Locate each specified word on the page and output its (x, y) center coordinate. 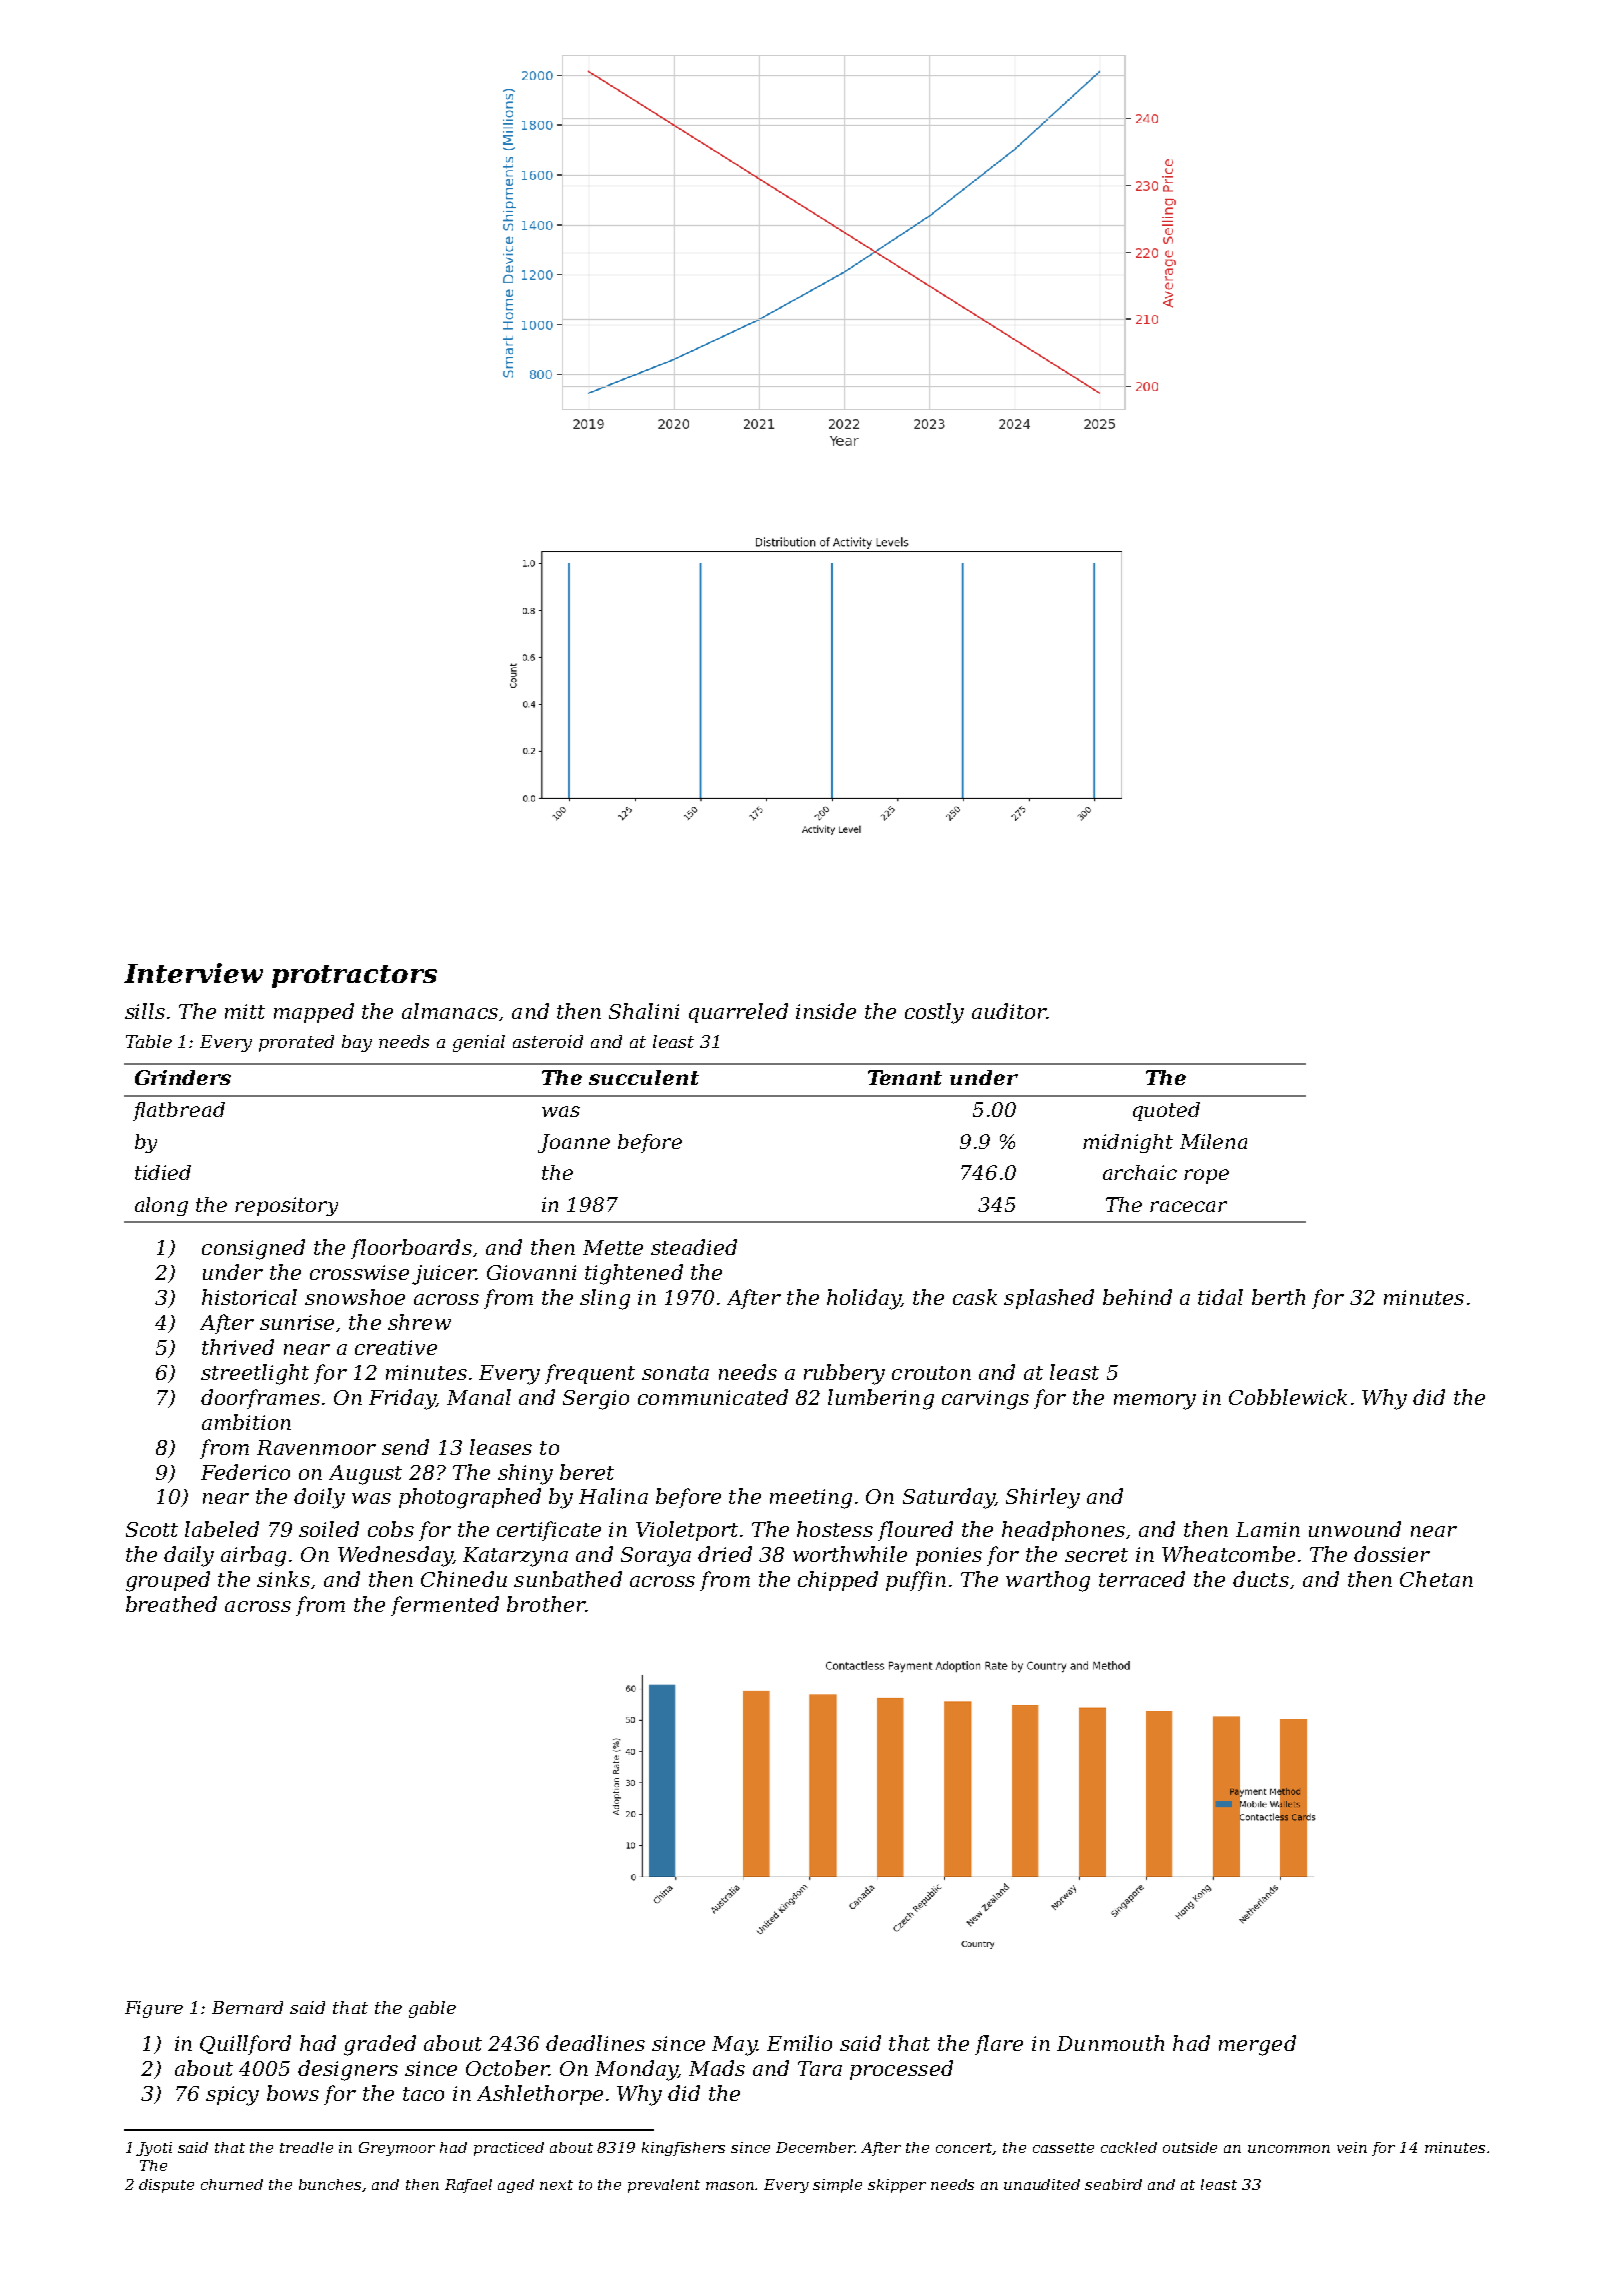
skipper (897, 2186)
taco (423, 2094)
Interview (193, 973)
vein (1352, 2147)
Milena (1213, 1141)
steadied (694, 1247)
